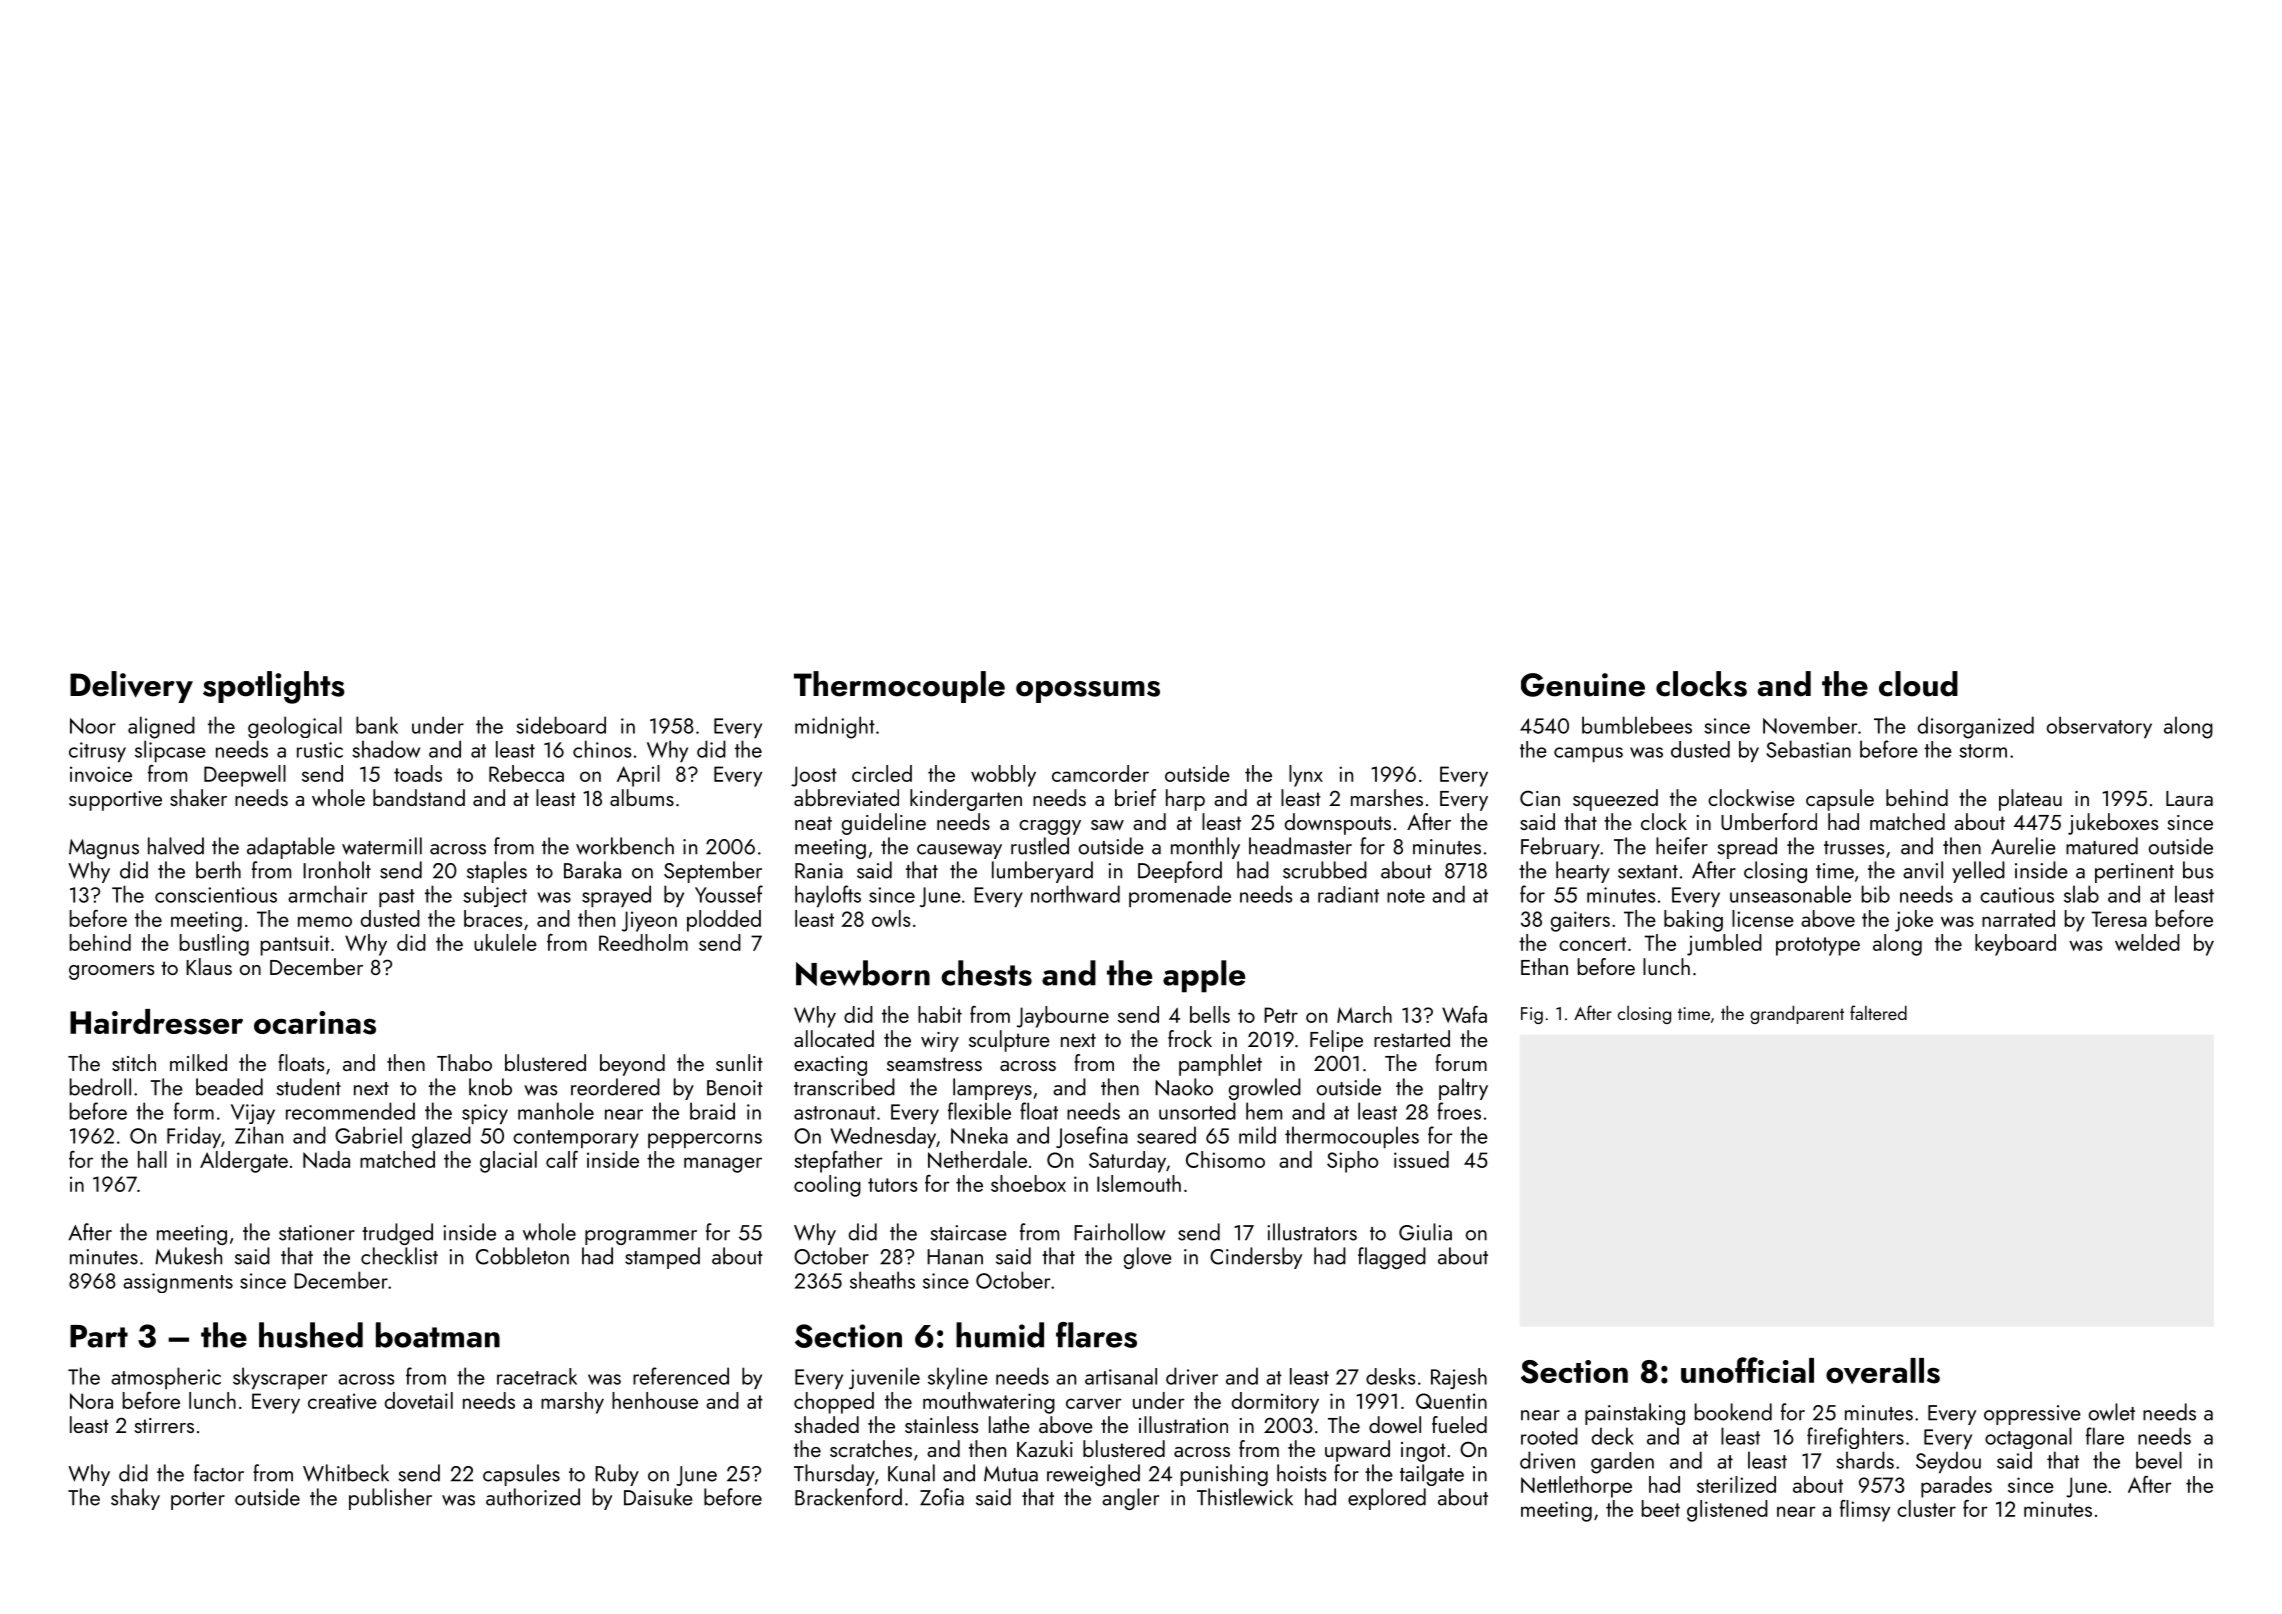  Describe the element at coordinates (1392, 1258) in the document. I see `flagged` at that location.
